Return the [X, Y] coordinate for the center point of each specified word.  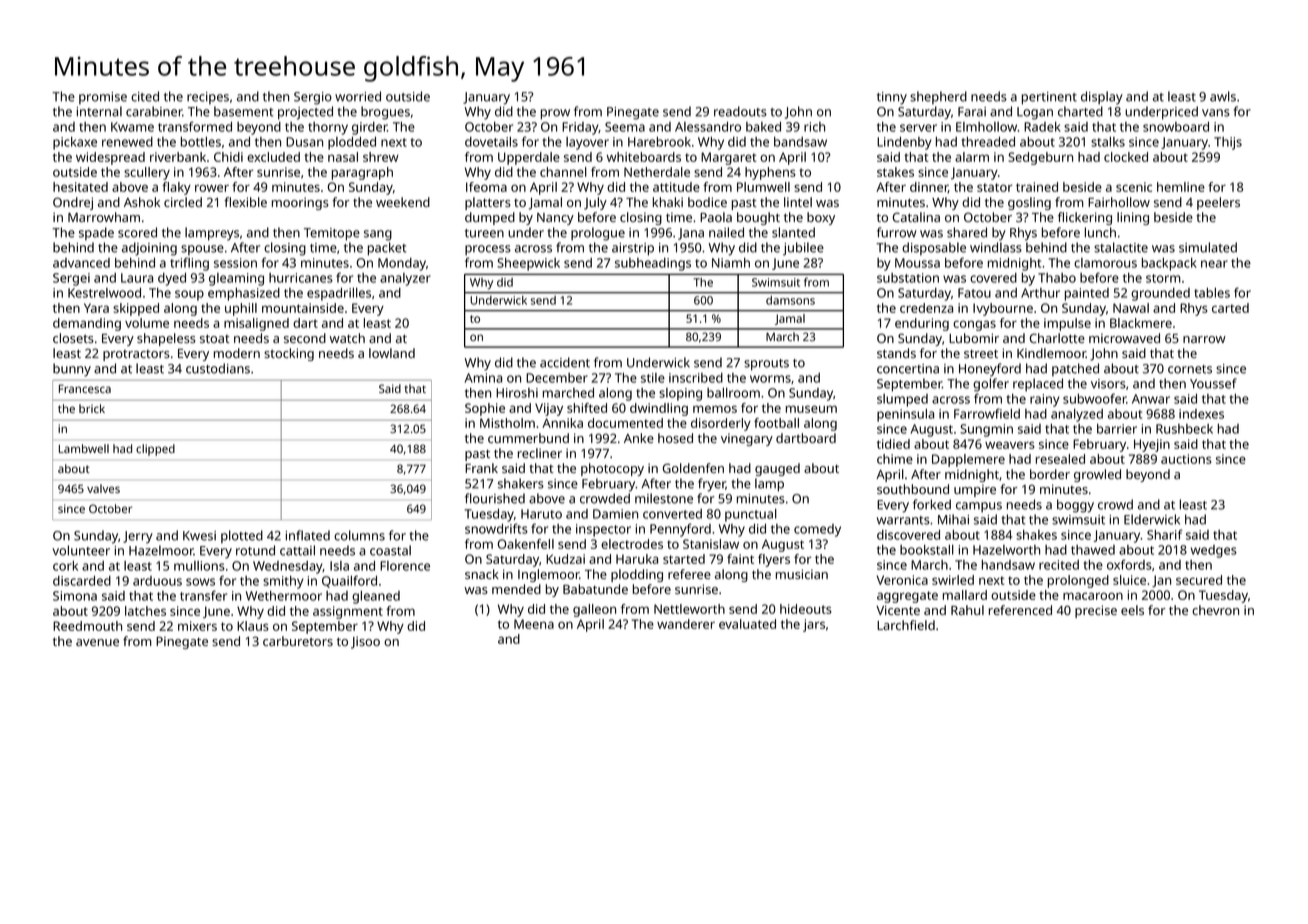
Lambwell [84, 448]
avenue [97, 642]
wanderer [686, 624]
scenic [1134, 187]
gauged [777, 469]
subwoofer [1094, 398]
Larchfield [906, 625]
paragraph [362, 173]
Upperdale [529, 158]
